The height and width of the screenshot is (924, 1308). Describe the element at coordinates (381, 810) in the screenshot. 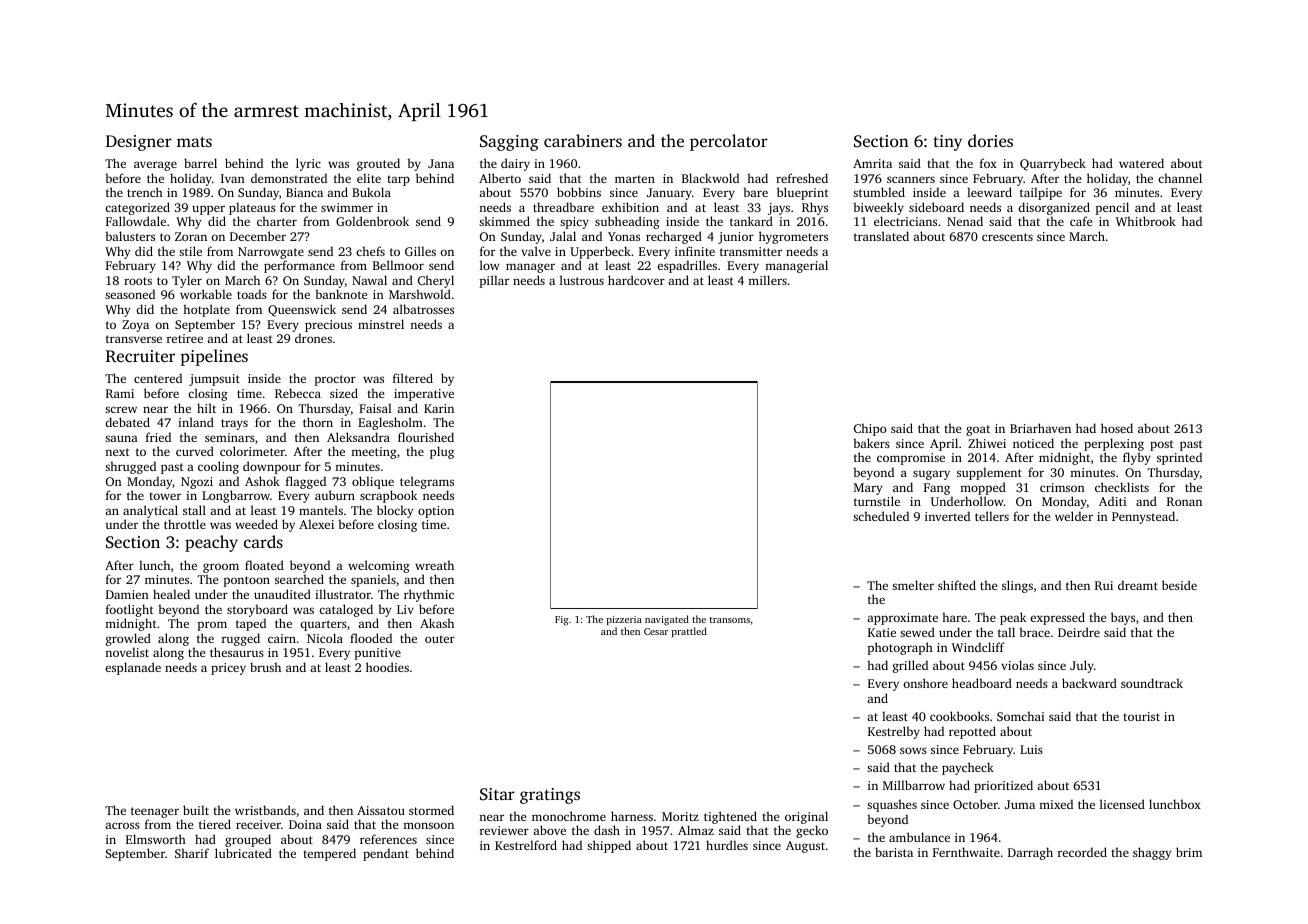

I see `Aissatou` at that location.
